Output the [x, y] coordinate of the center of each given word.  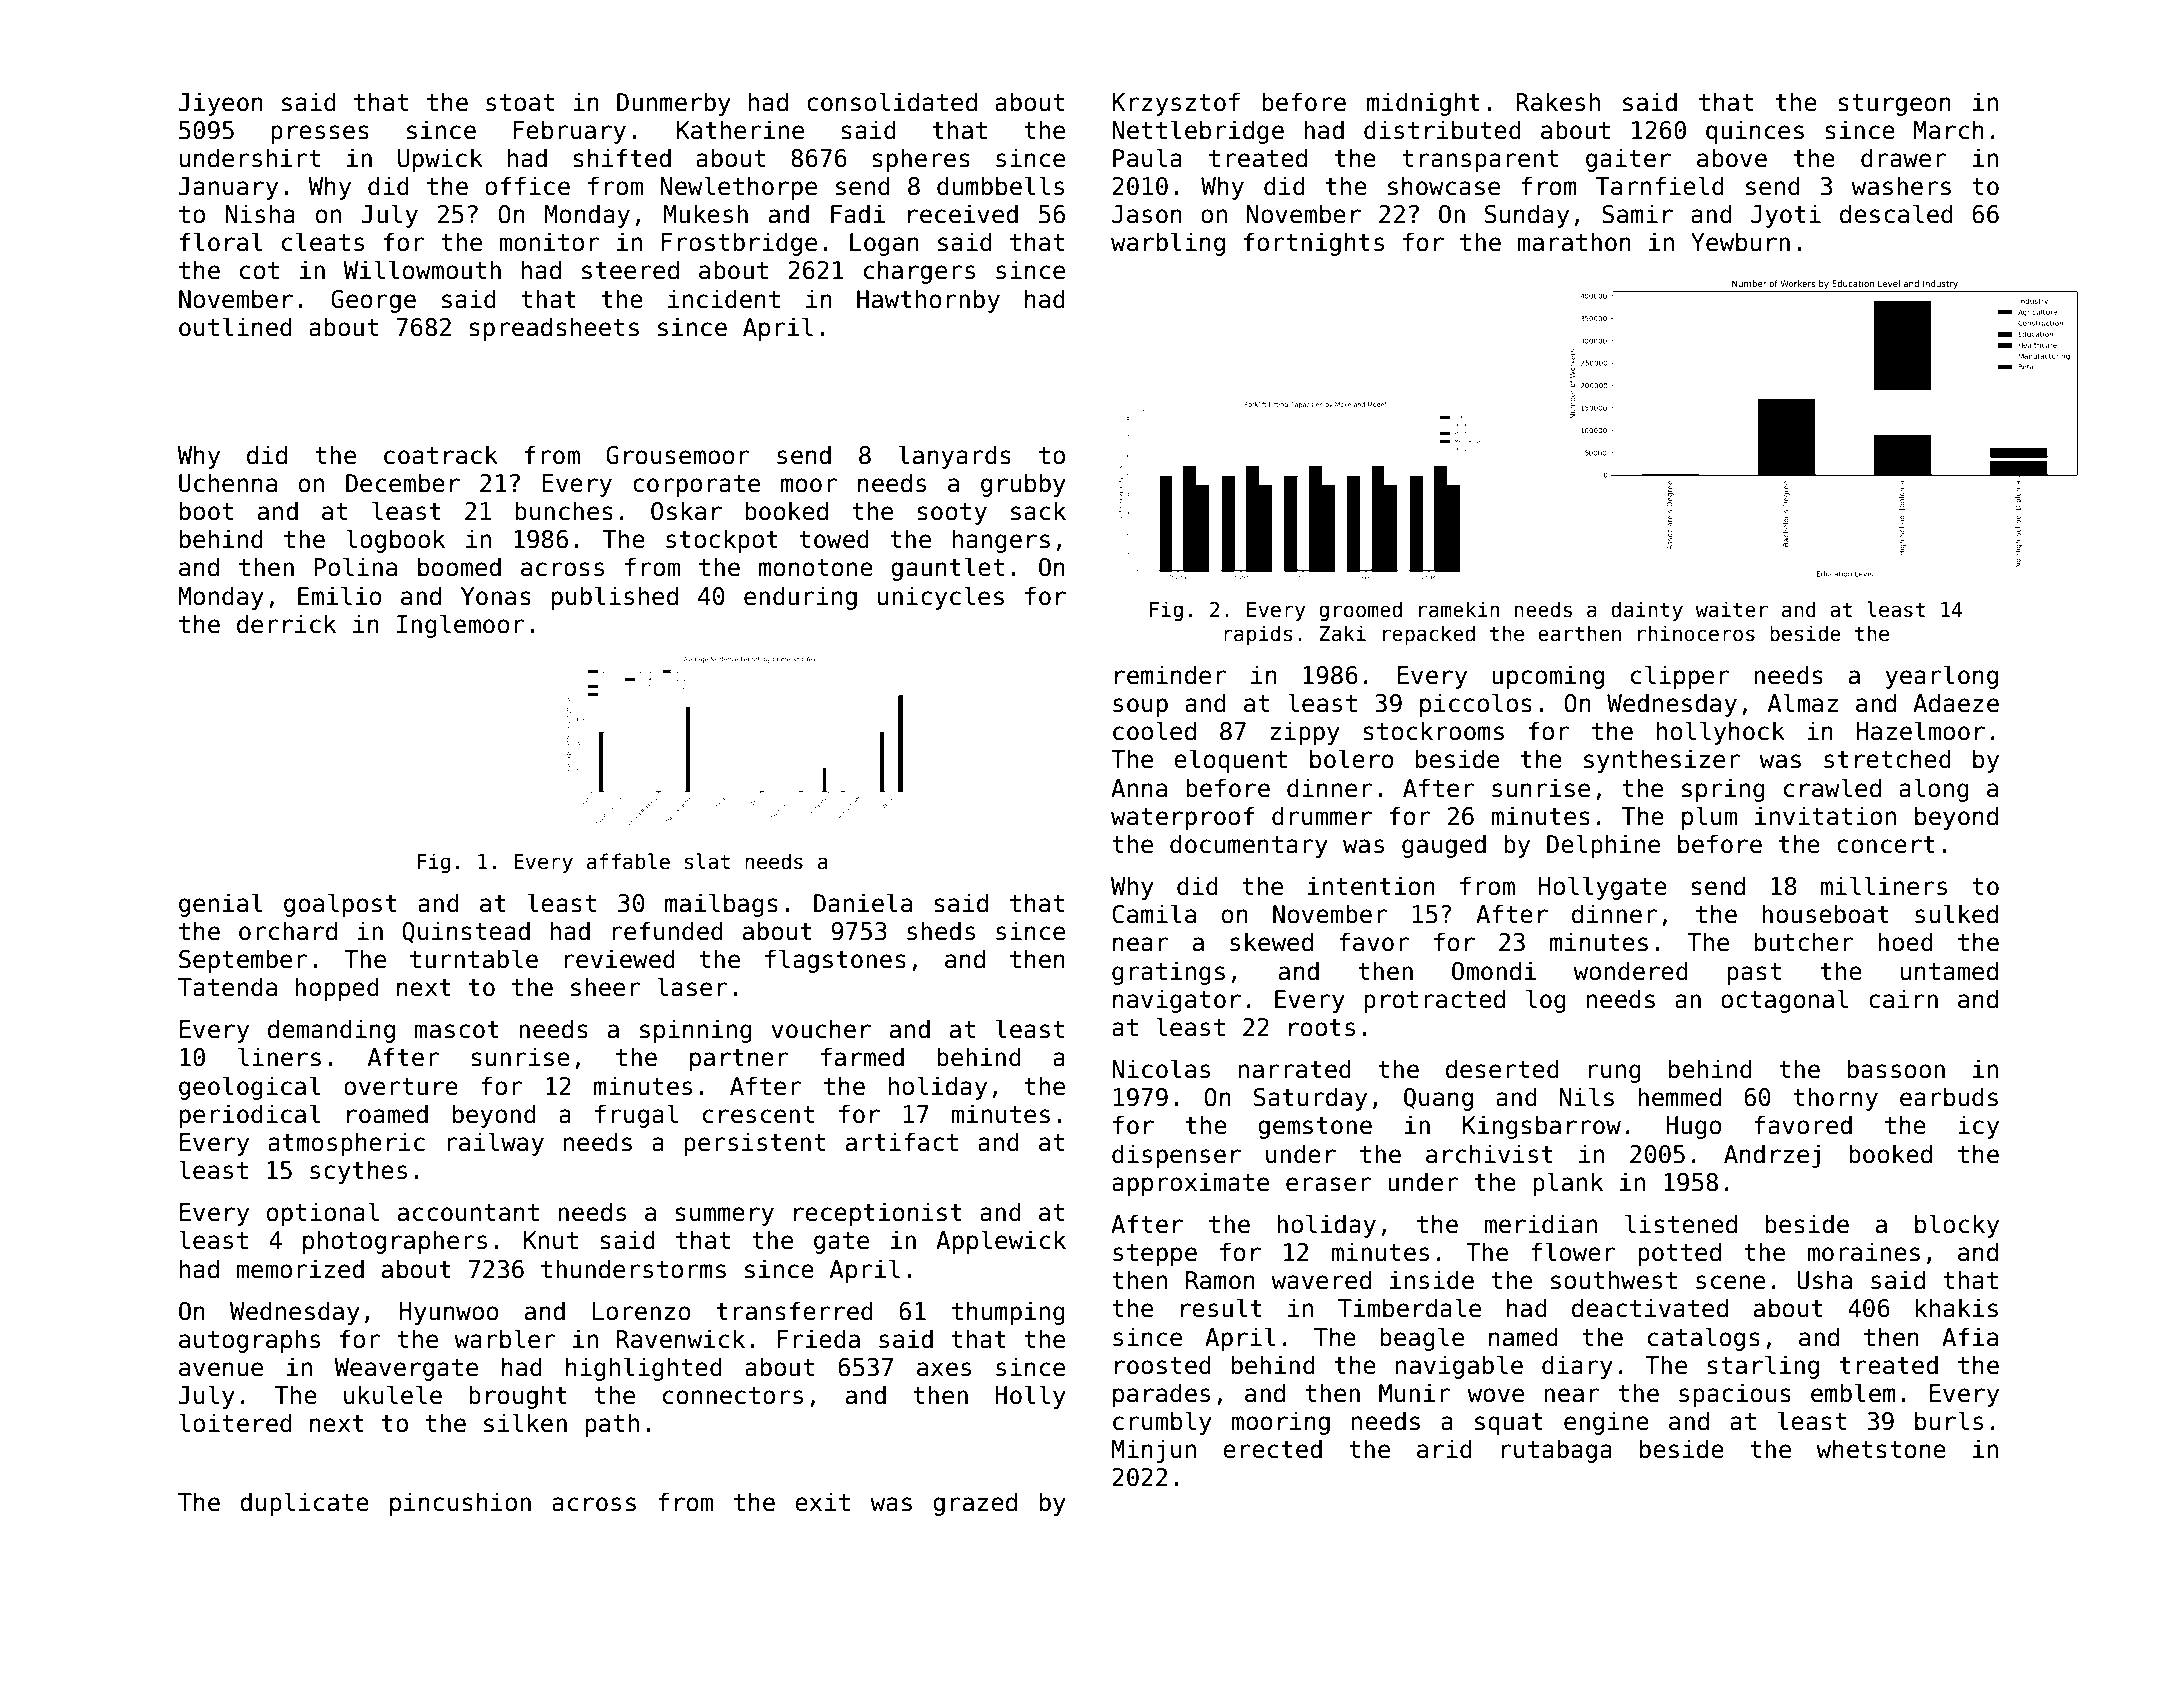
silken [525, 1423]
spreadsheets [554, 329]
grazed [975, 1504]
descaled [1896, 214]
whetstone [1881, 1449]
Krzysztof [1176, 104]
